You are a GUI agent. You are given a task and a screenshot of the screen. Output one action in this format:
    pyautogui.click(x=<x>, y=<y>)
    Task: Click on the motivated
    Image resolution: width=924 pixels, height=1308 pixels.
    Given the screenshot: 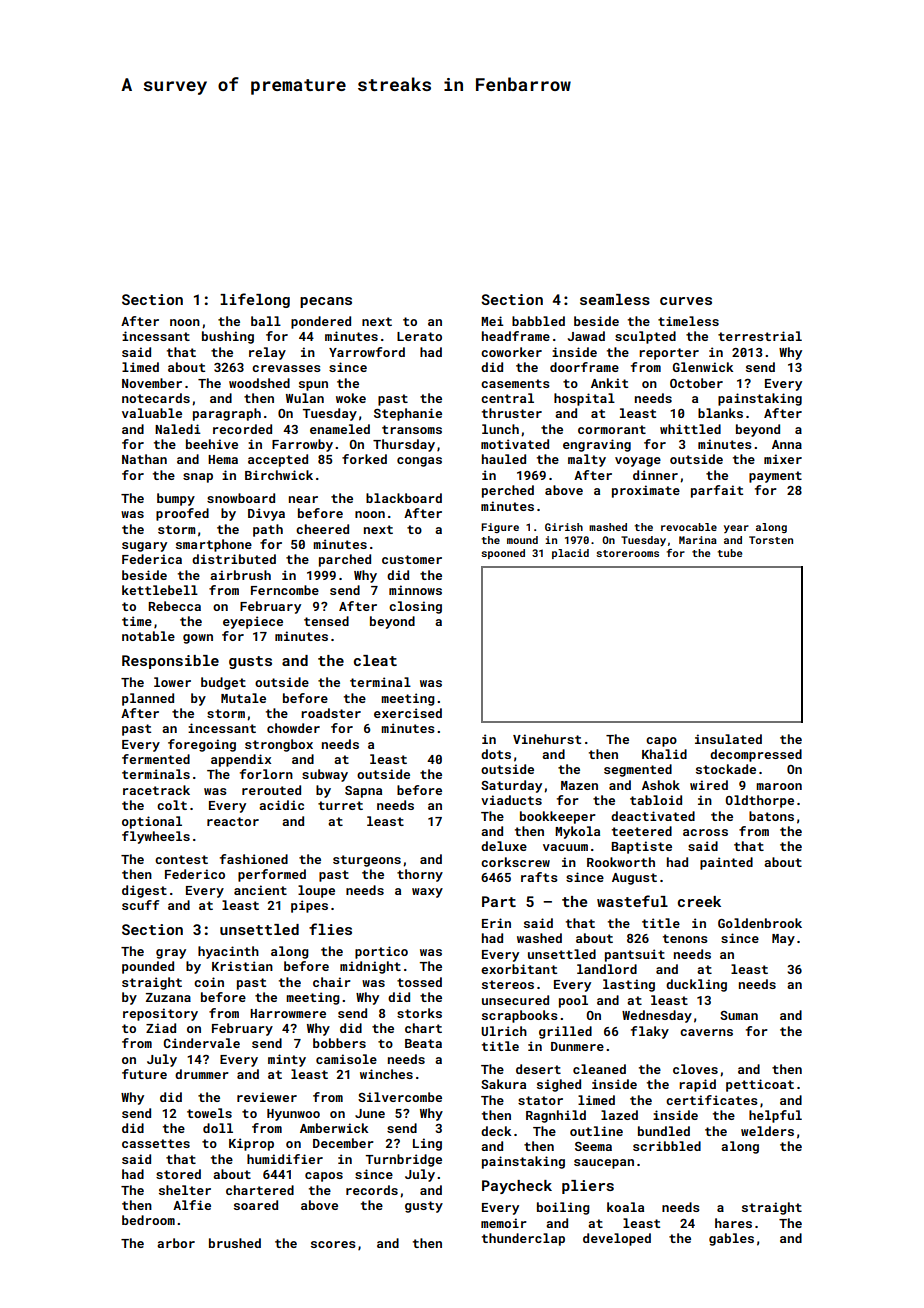 What is the action you would take?
    pyautogui.click(x=515, y=444)
